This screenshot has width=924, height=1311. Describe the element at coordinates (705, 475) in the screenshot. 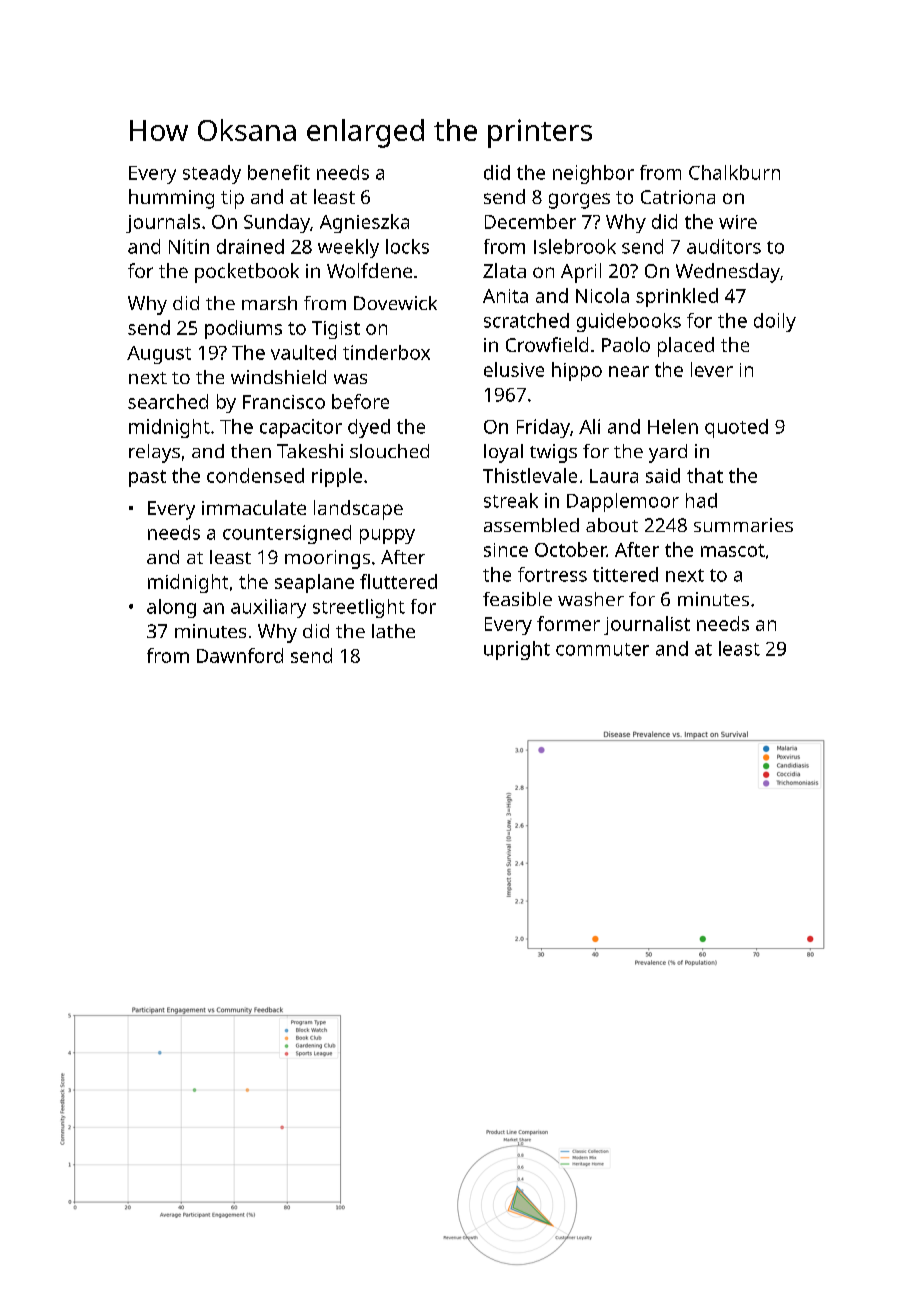

I see `that` at that location.
